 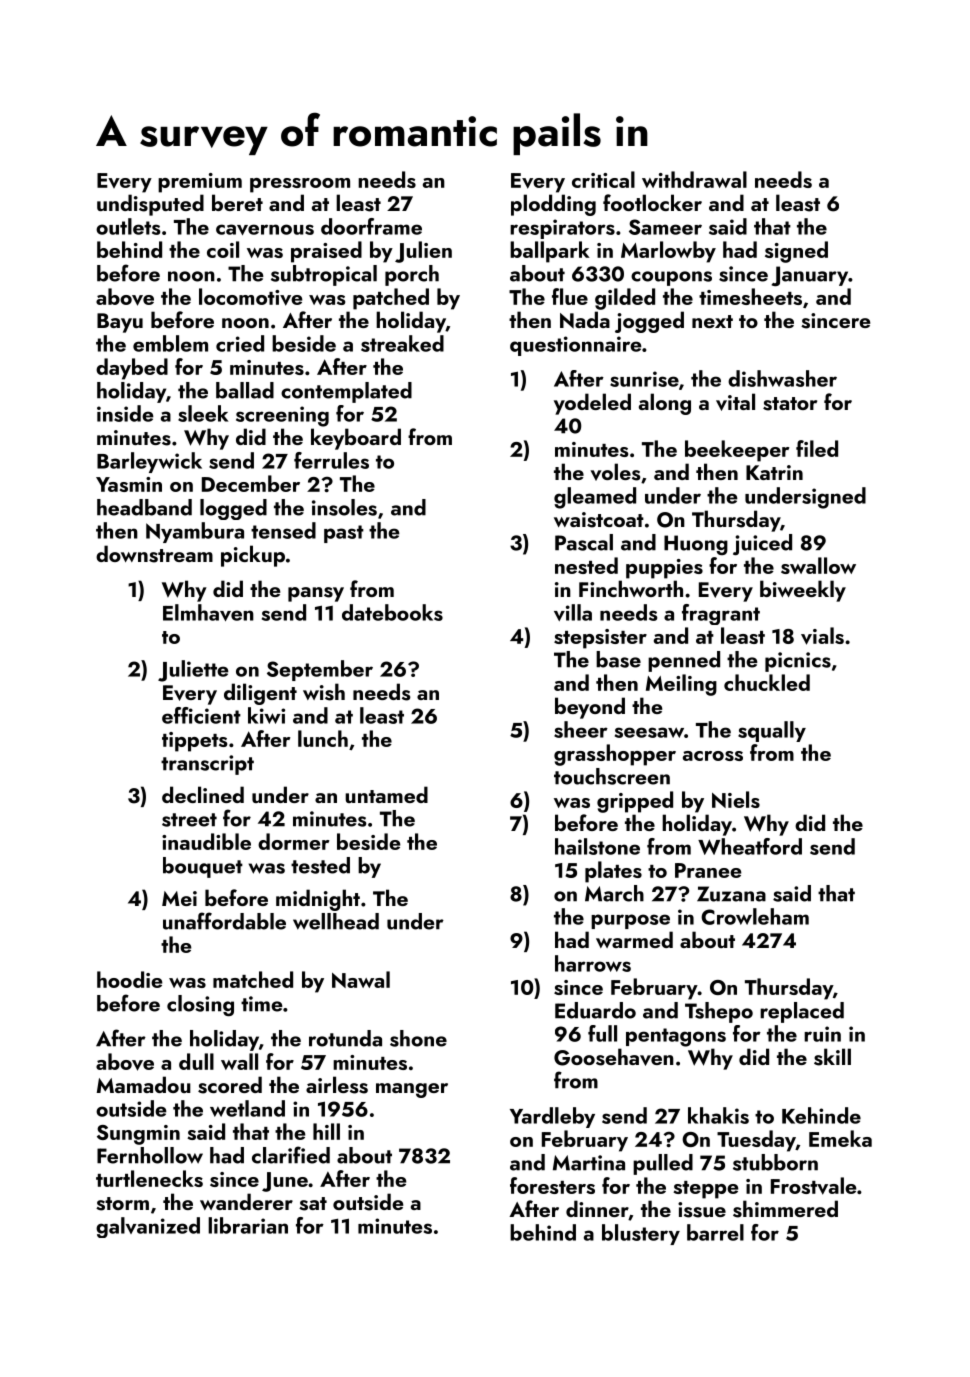 What do you see at coordinates (552, 1185) in the screenshot?
I see `foresters` at bounding box center [552, 1185].
